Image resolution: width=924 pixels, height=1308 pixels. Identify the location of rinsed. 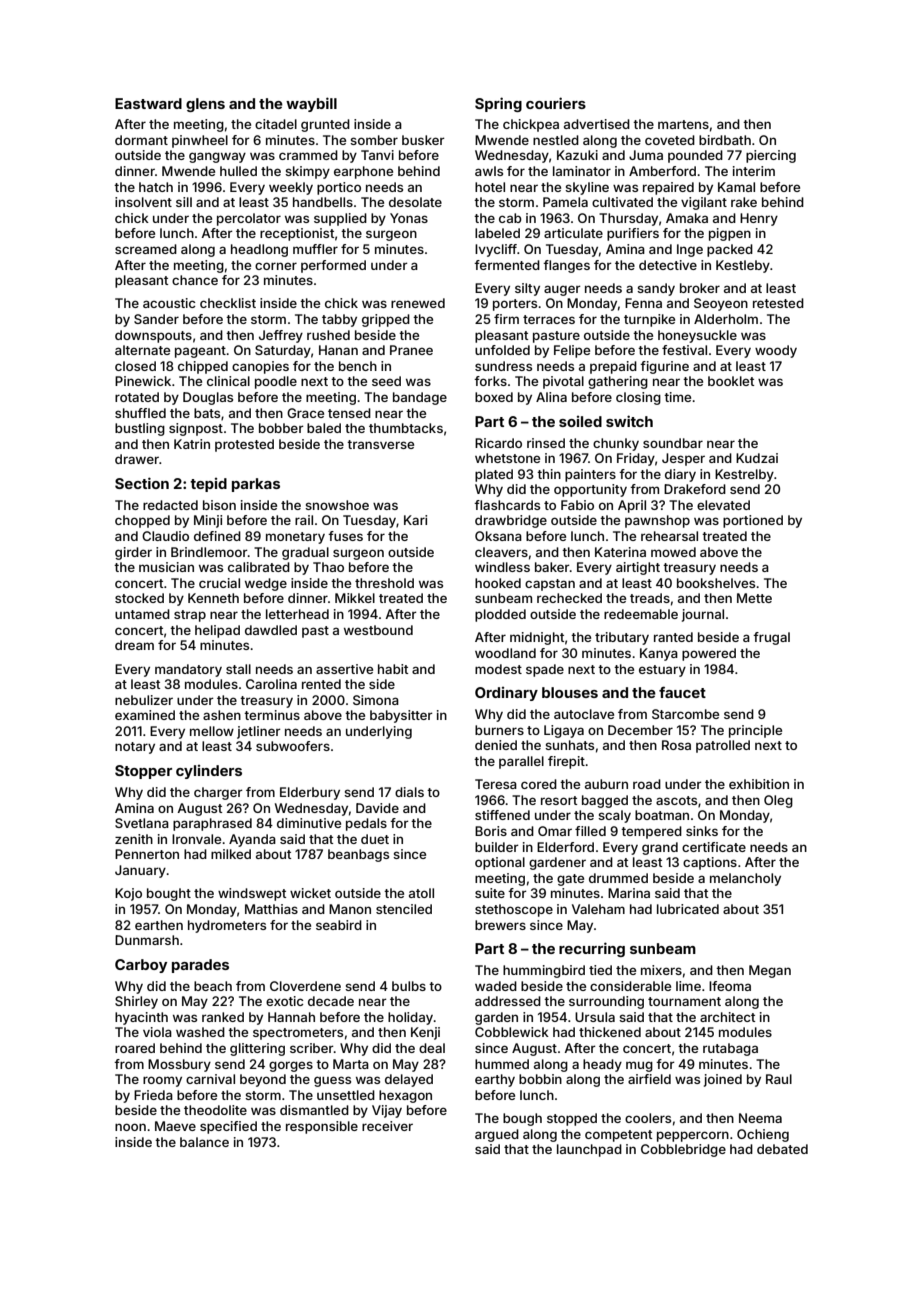
(546, 443).
